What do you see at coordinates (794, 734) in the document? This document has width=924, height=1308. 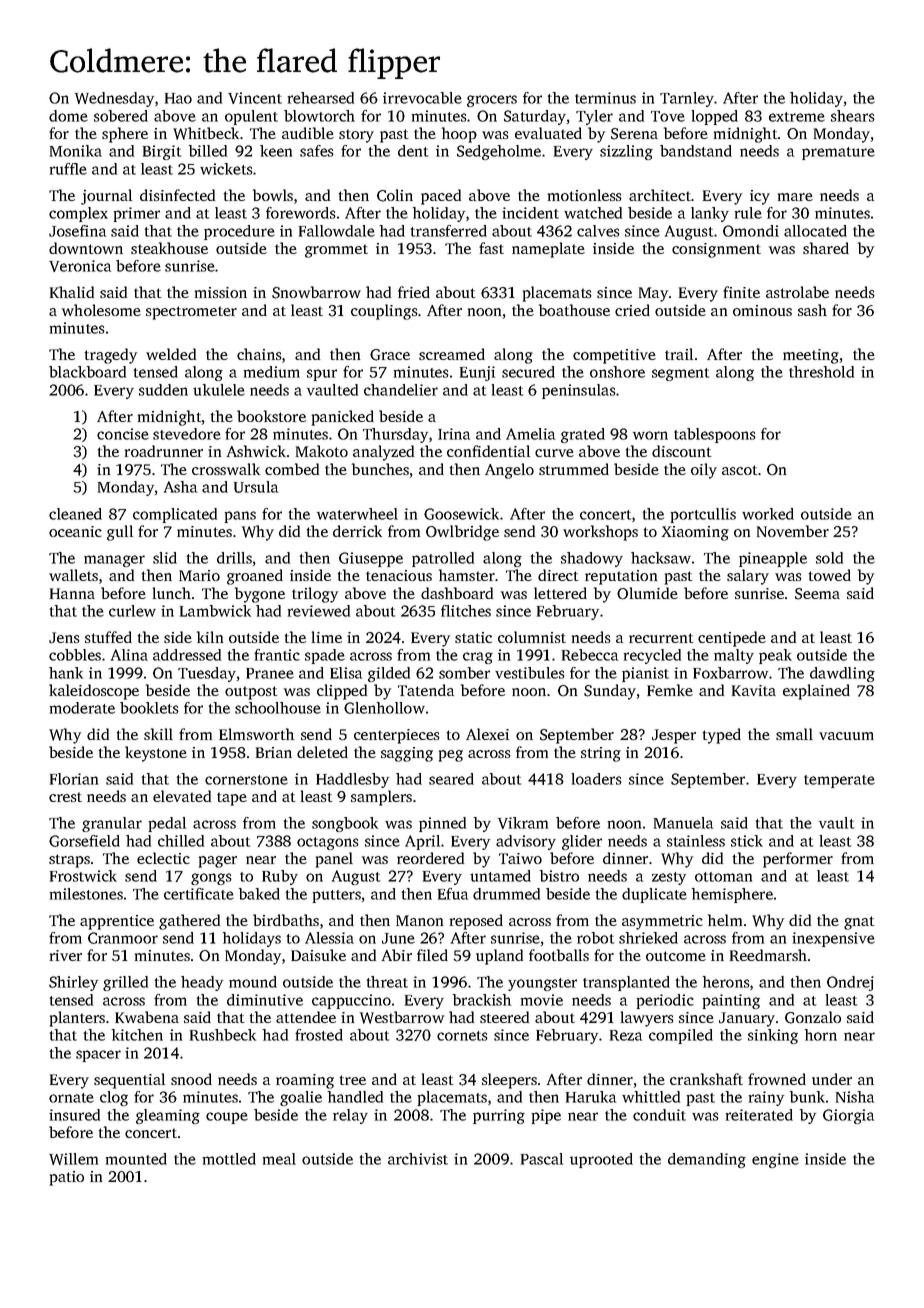 I see `small` at bounding box center [794, 734].
